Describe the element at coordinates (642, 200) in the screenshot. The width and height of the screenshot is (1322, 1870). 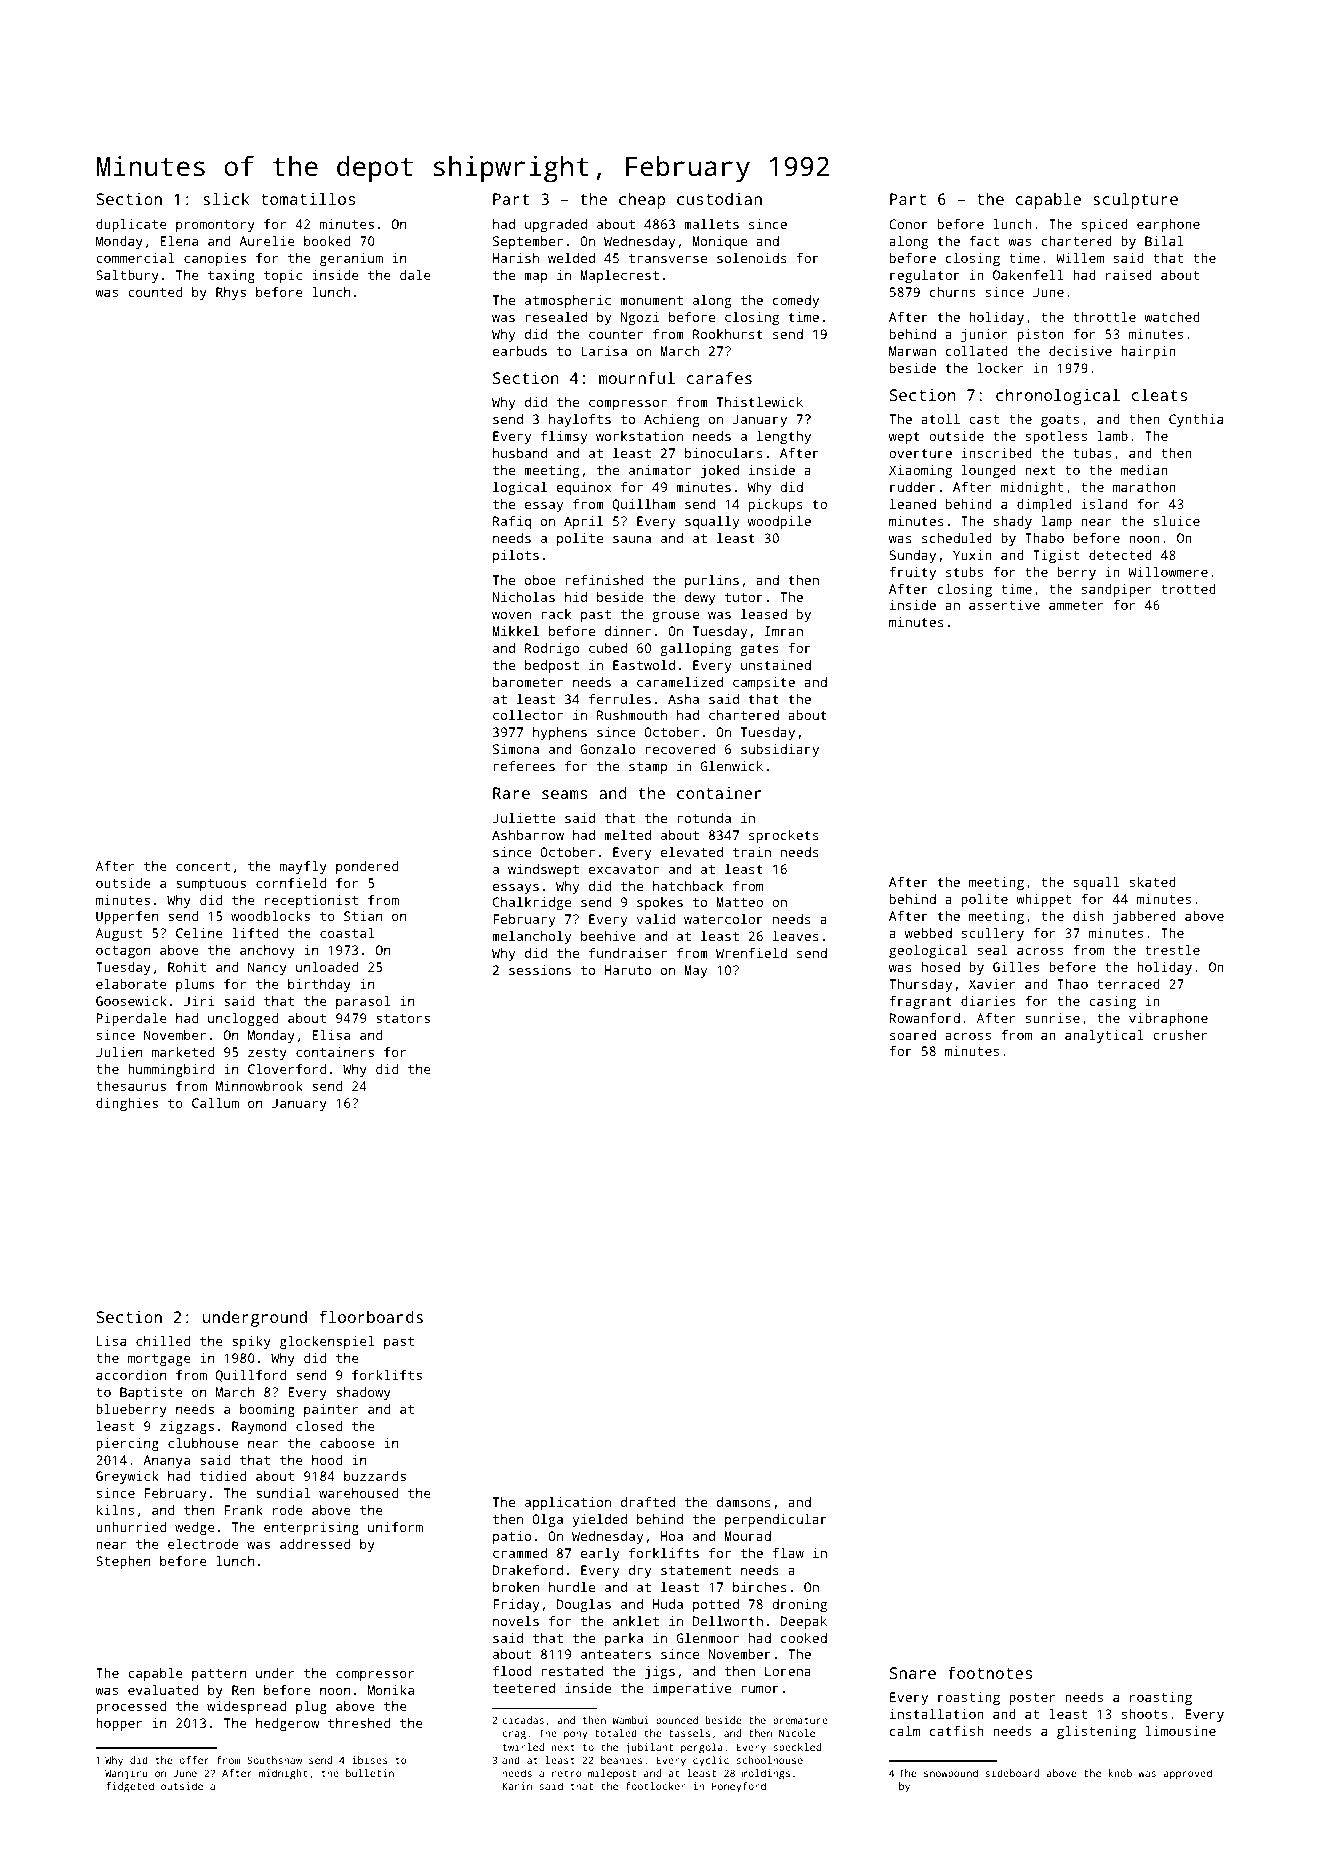
I see `cheap` at that location.
